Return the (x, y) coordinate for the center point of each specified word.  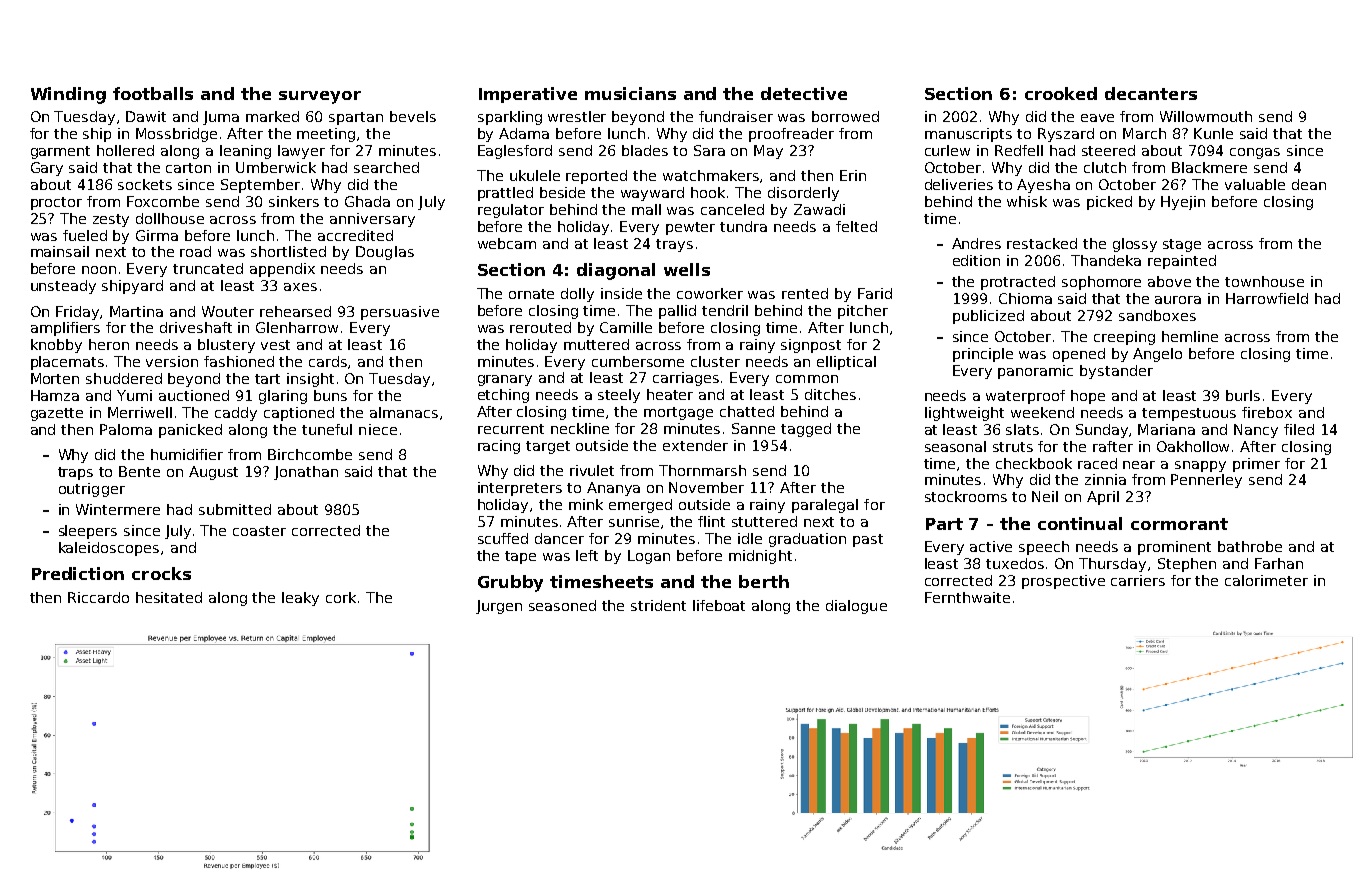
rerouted (540, 327)
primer (1256, 465)
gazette (57, 414)
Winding (68, 95)
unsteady (63, 287)
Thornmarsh (702, 470)
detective (804, 93)
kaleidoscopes (109, 549)
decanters (1151, 93)
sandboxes (1157, 315)
